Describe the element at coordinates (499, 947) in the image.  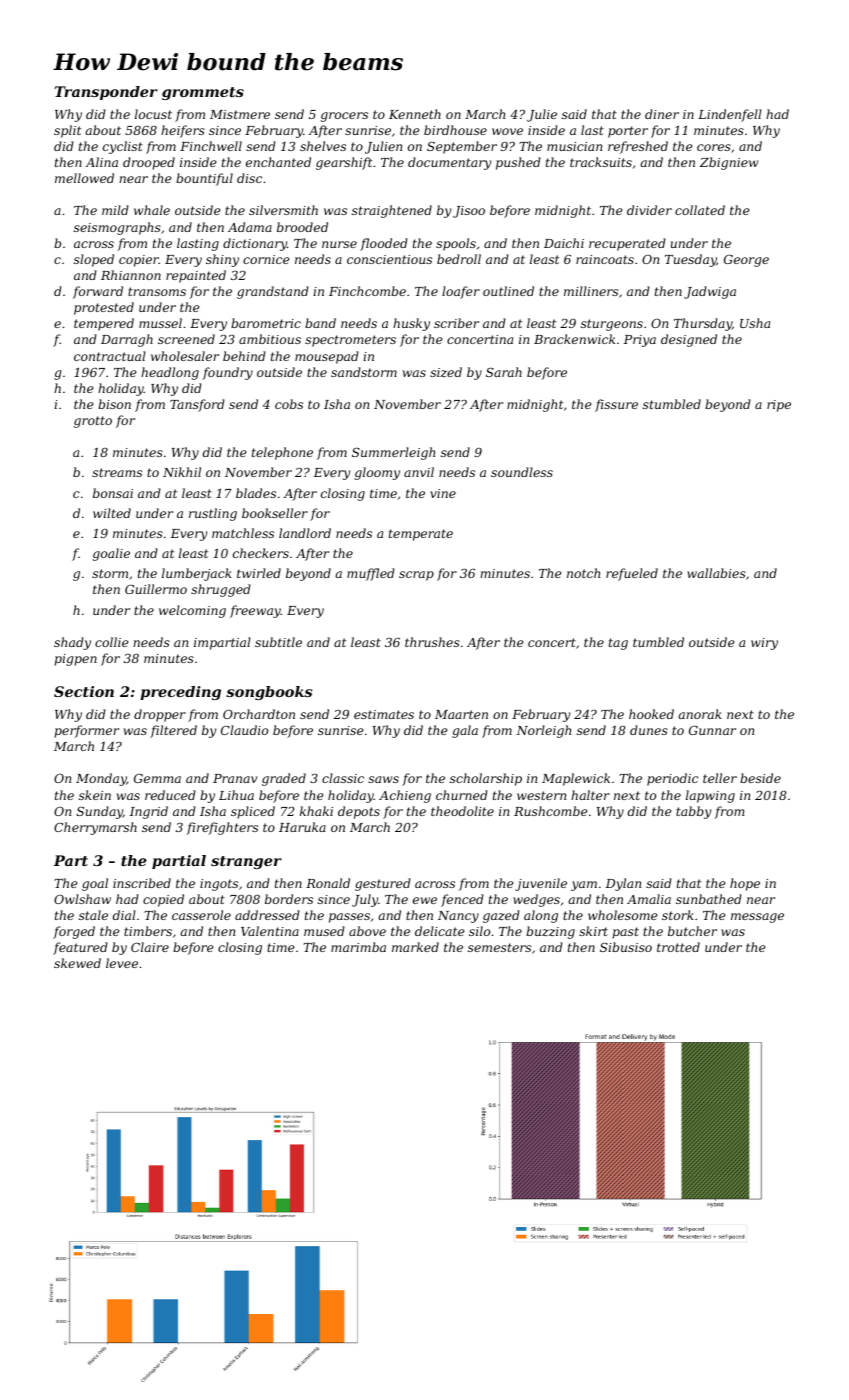
I see `semesters` at that location.
